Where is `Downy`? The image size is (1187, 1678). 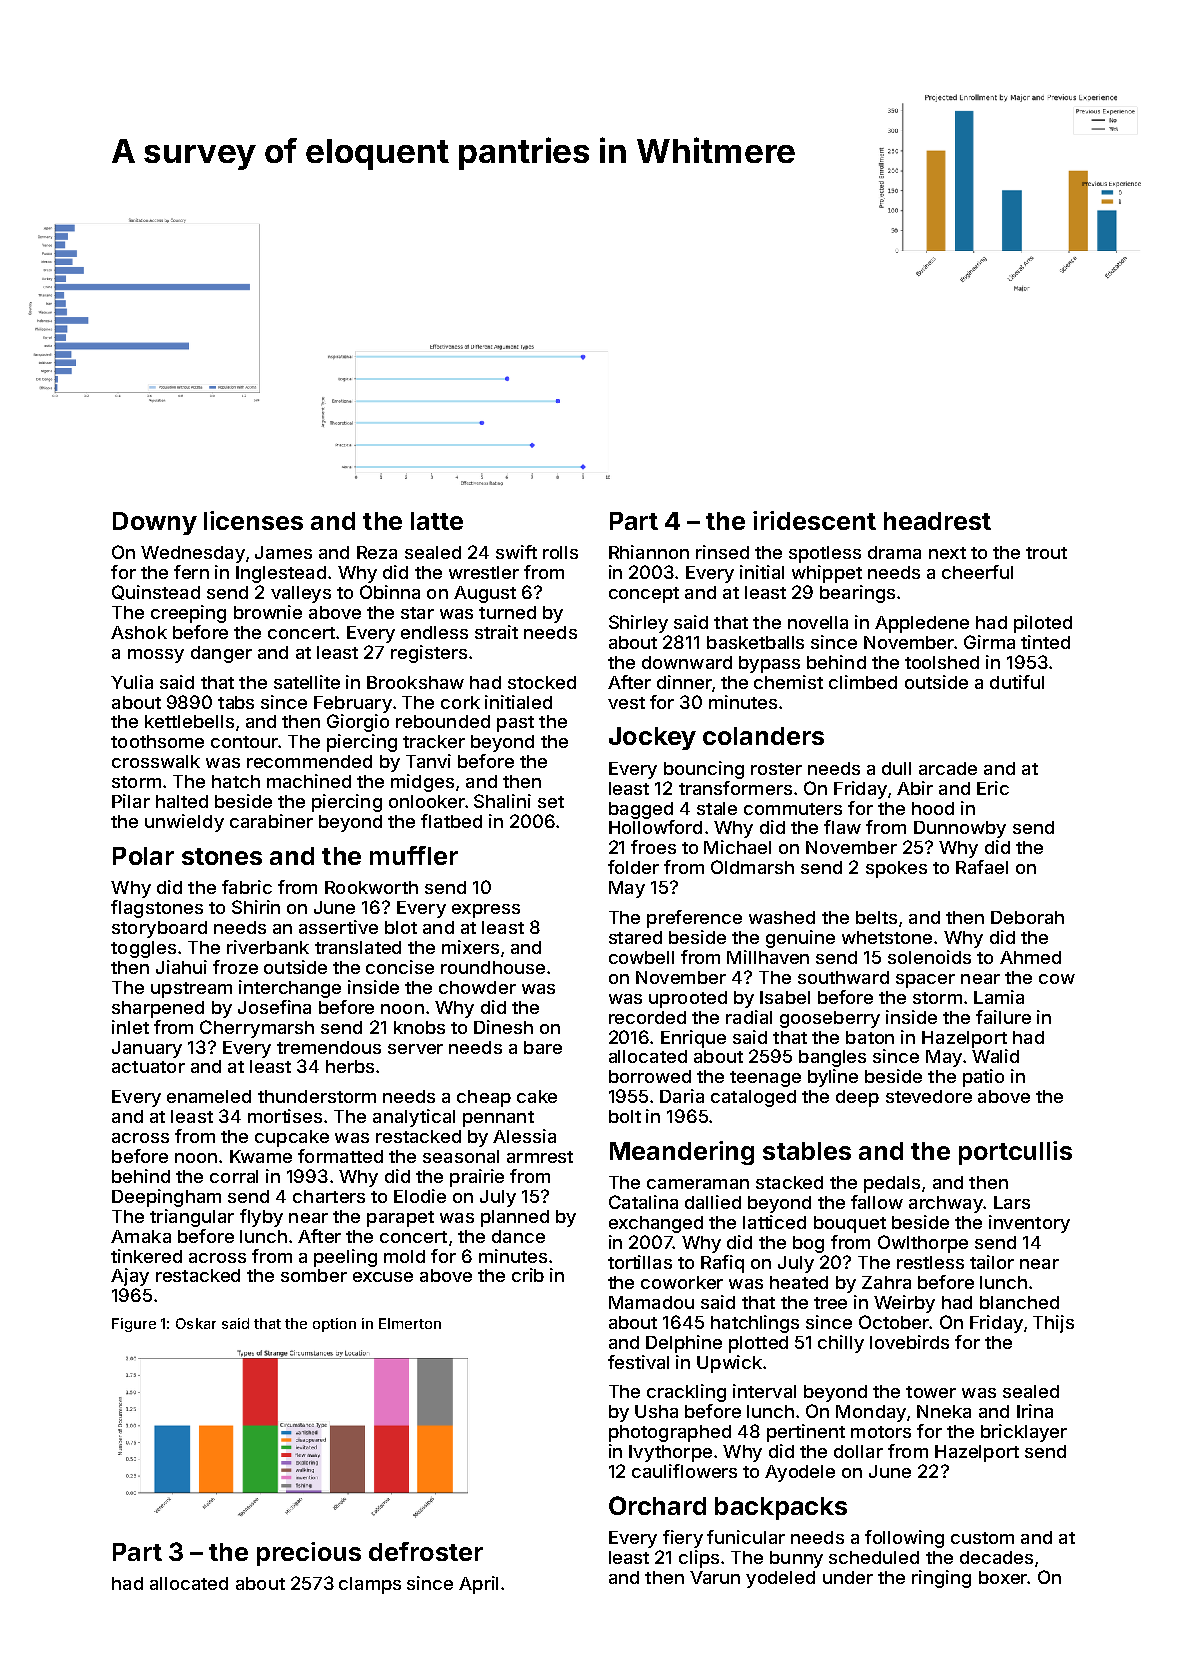
Downy is located at coordinates (155, 523).
